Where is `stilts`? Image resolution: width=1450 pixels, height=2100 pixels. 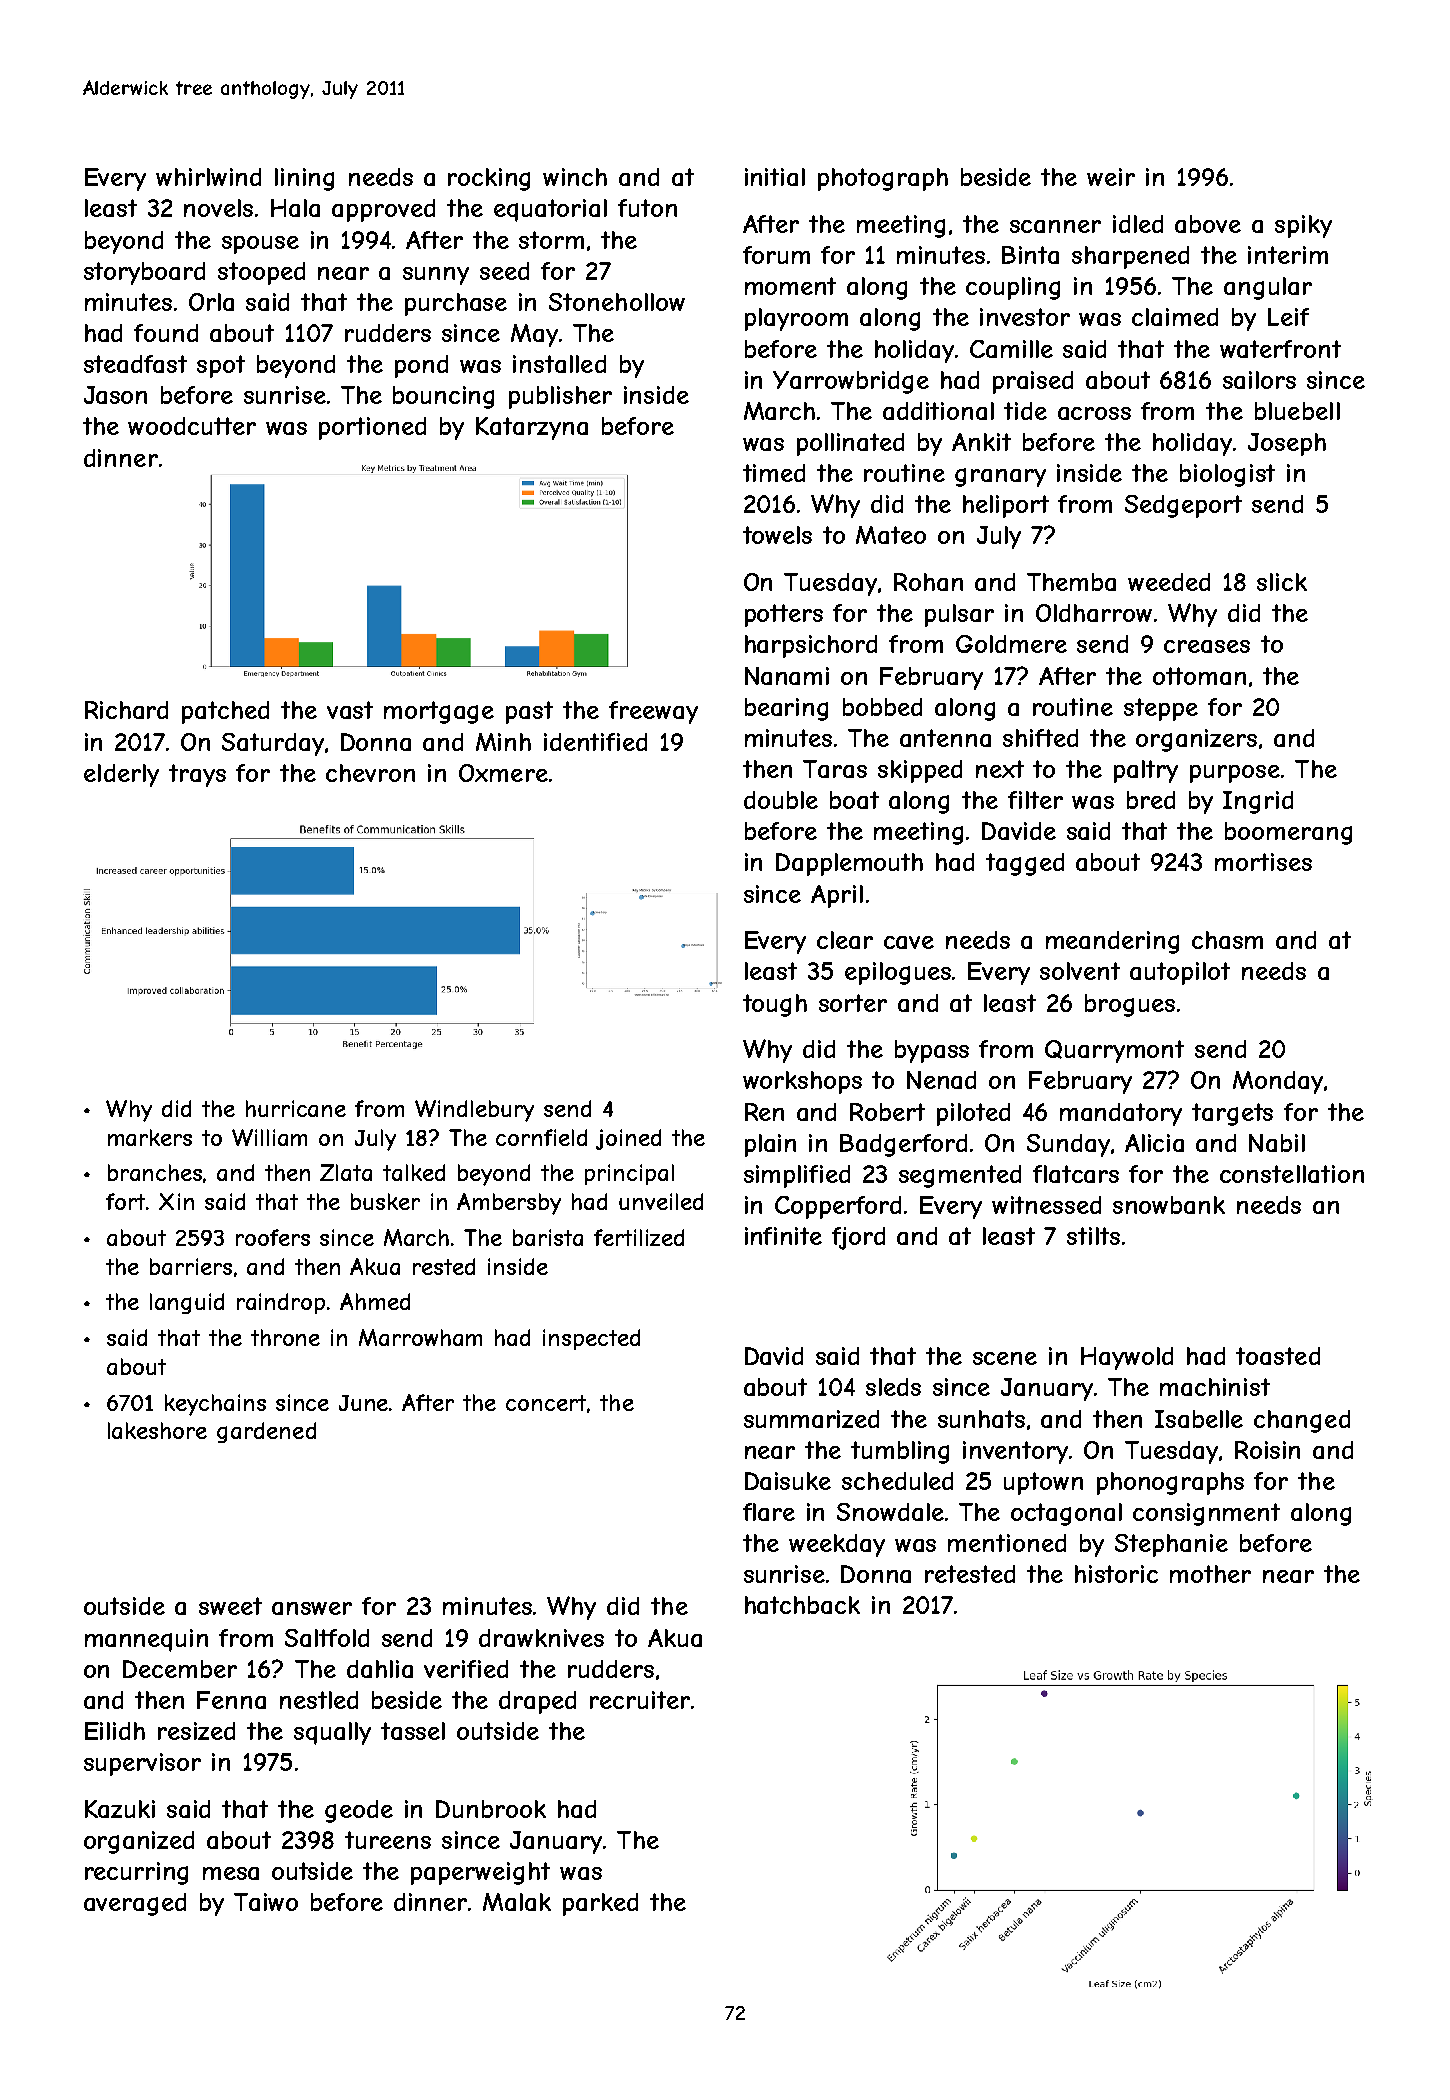
stilts is located at coordinates (1093, 1236).
